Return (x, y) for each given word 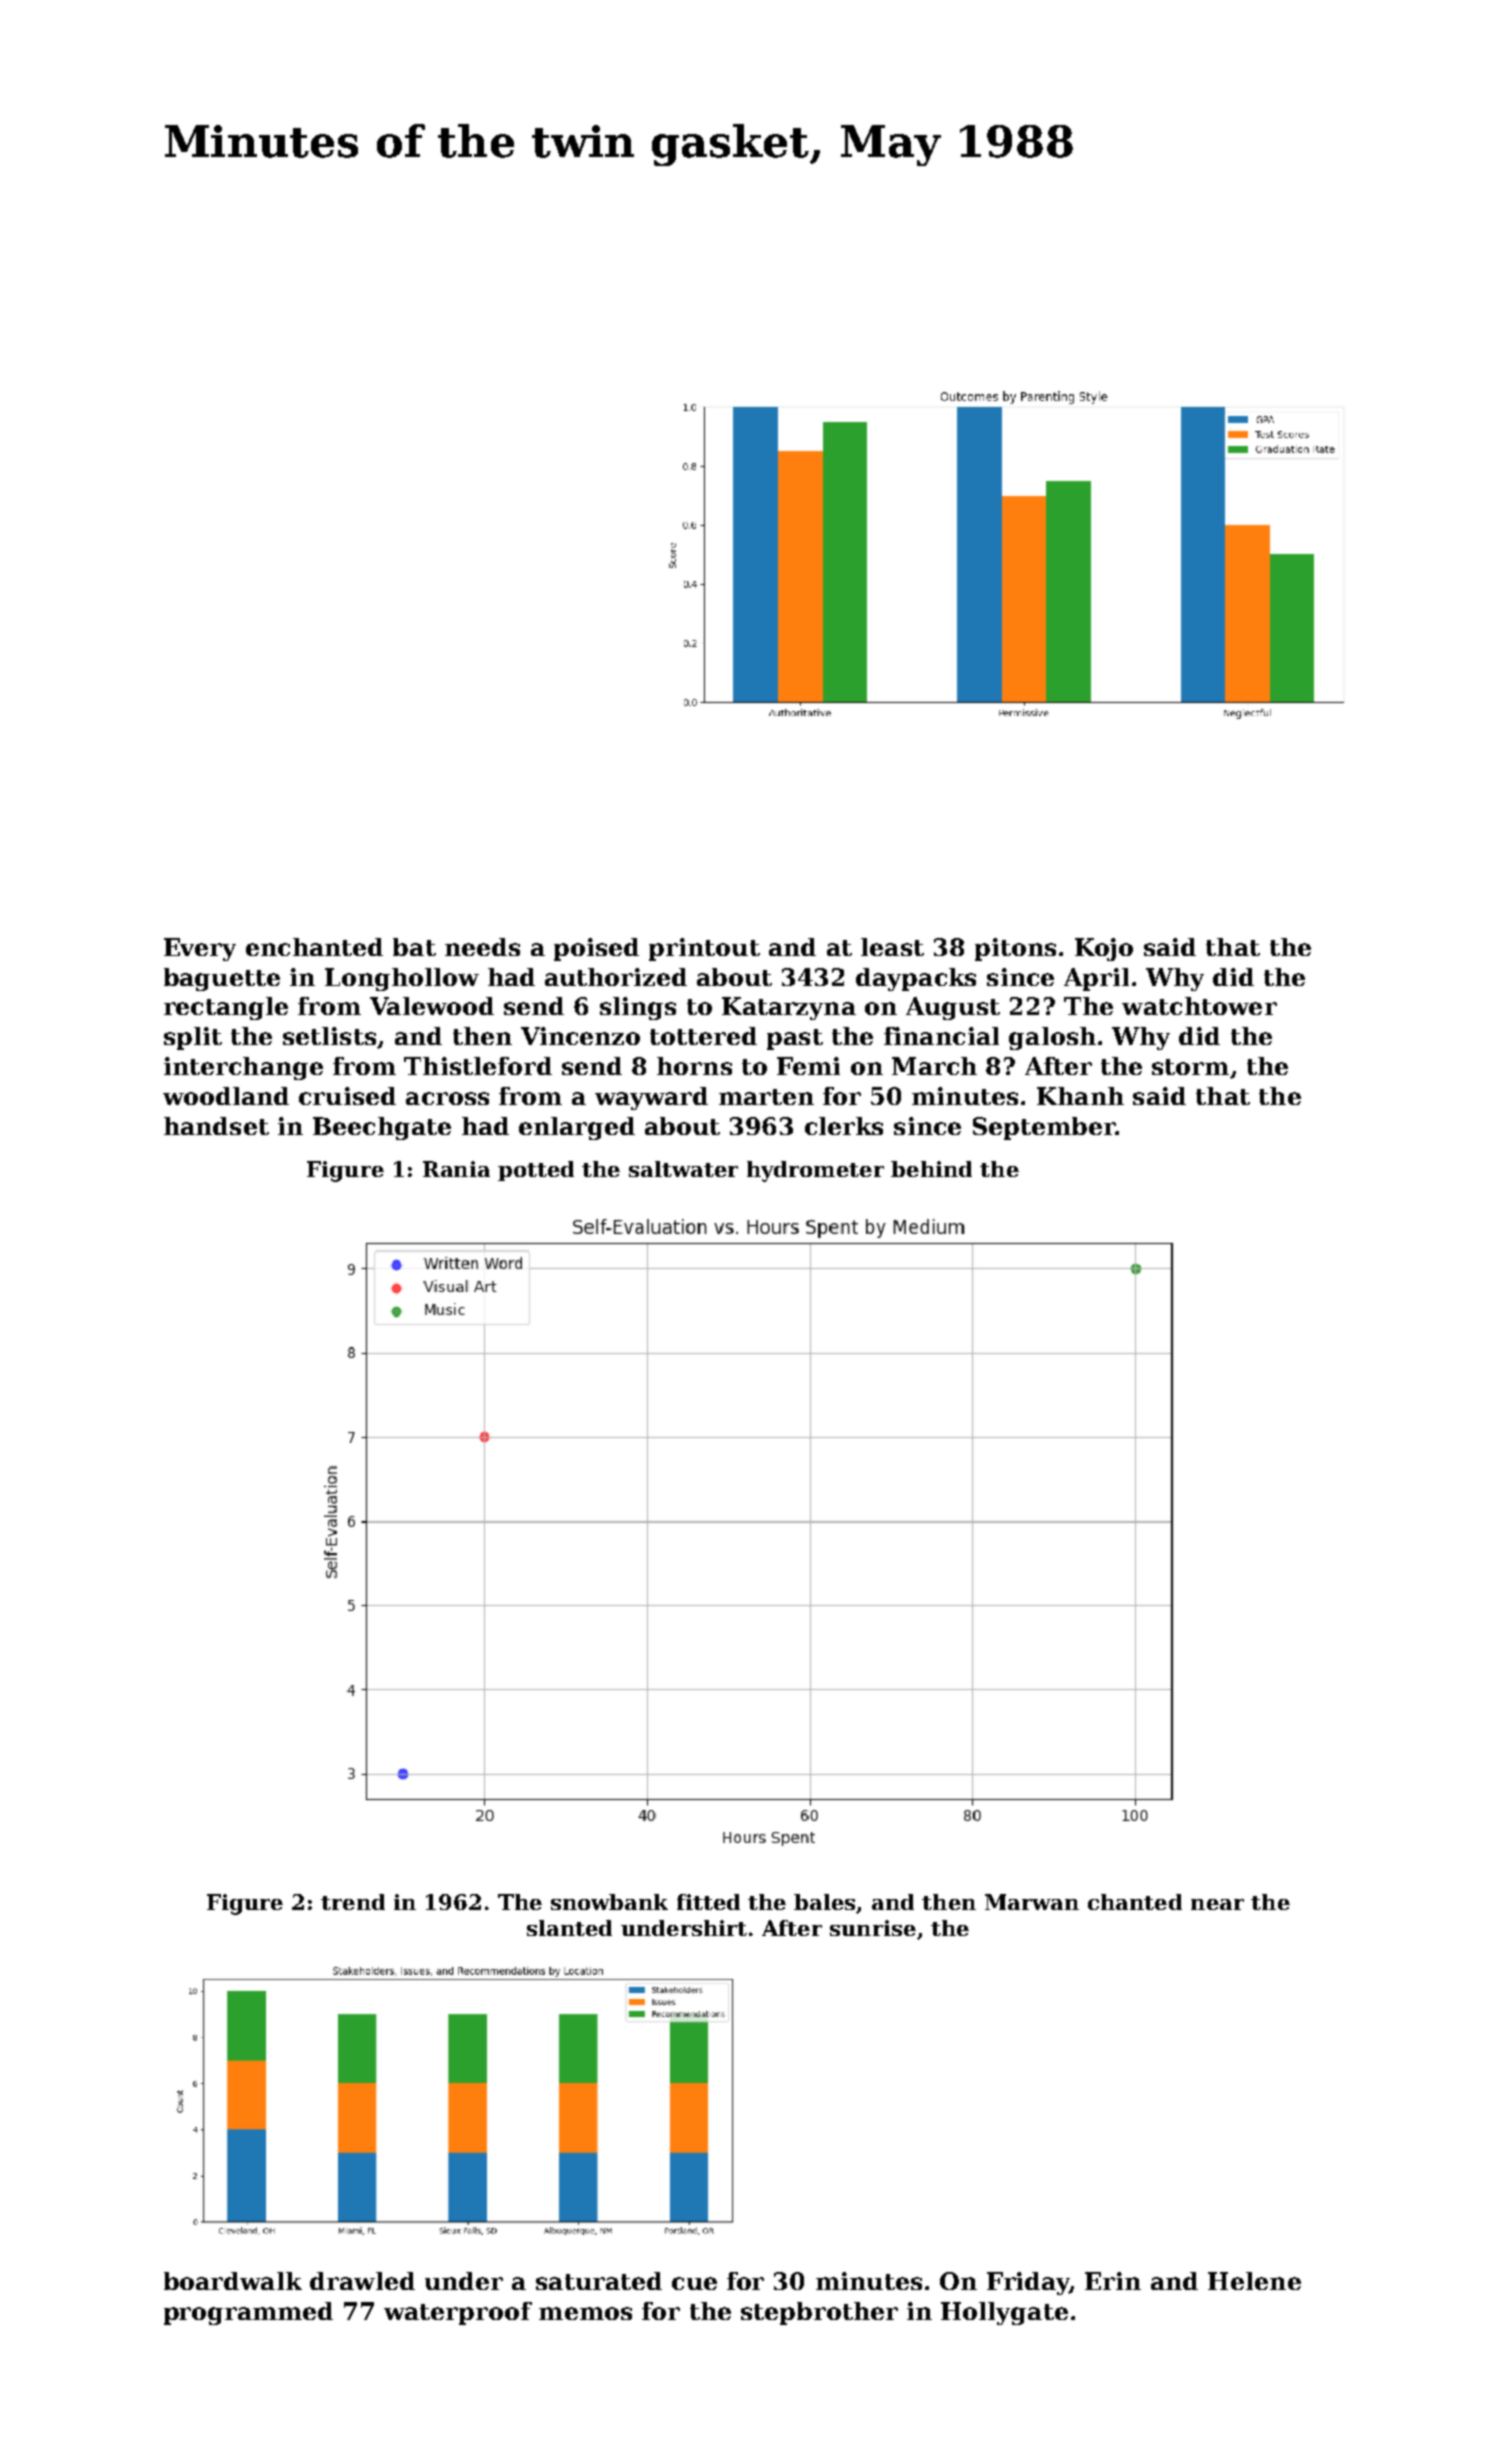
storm (1190, 1067)
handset (216, 1126)
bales (824, 1902)
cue (694, 2283)
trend (353, 1902)
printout (704, 949)
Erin (1113, 2281)
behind (931, 1169)
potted (536, 1171)
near (1217, 1904)
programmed (248, 2313)
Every (200, 949)
